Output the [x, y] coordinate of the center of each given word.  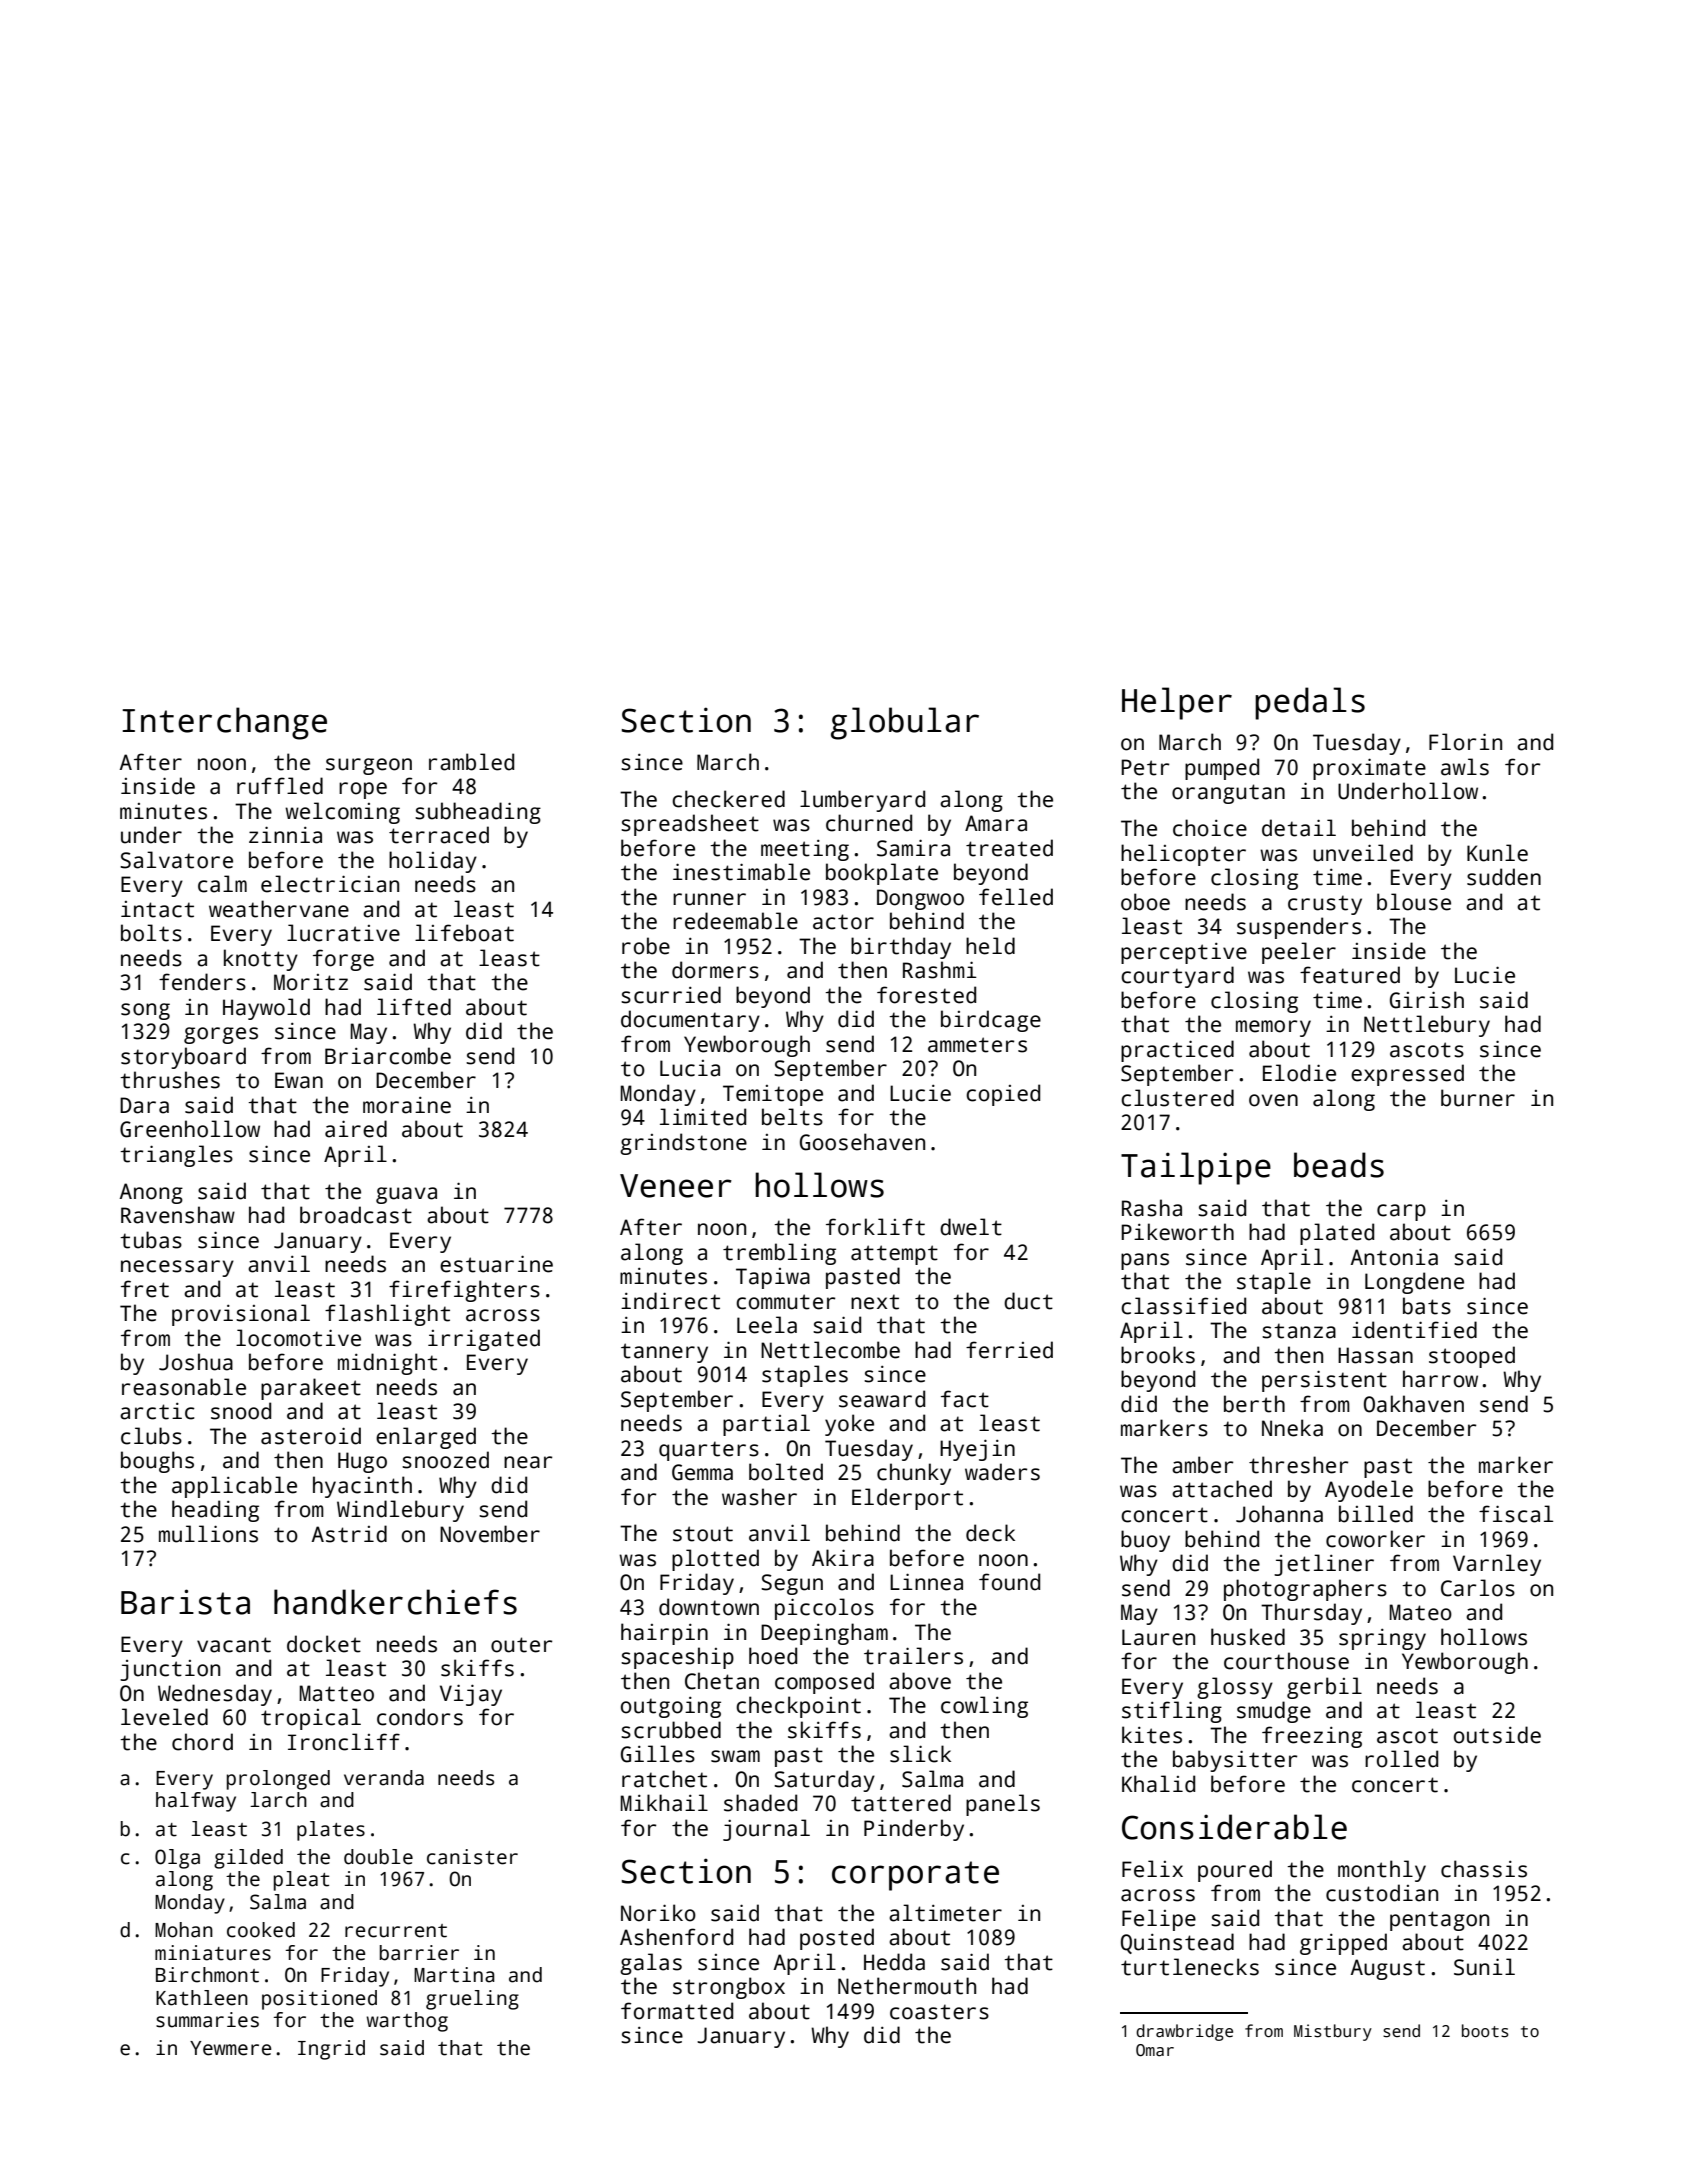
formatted [677, 2011]
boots [1485, 2031]
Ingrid [331, 2050]
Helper [1177, 703]
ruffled [280, 786]
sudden [1504, 877]
